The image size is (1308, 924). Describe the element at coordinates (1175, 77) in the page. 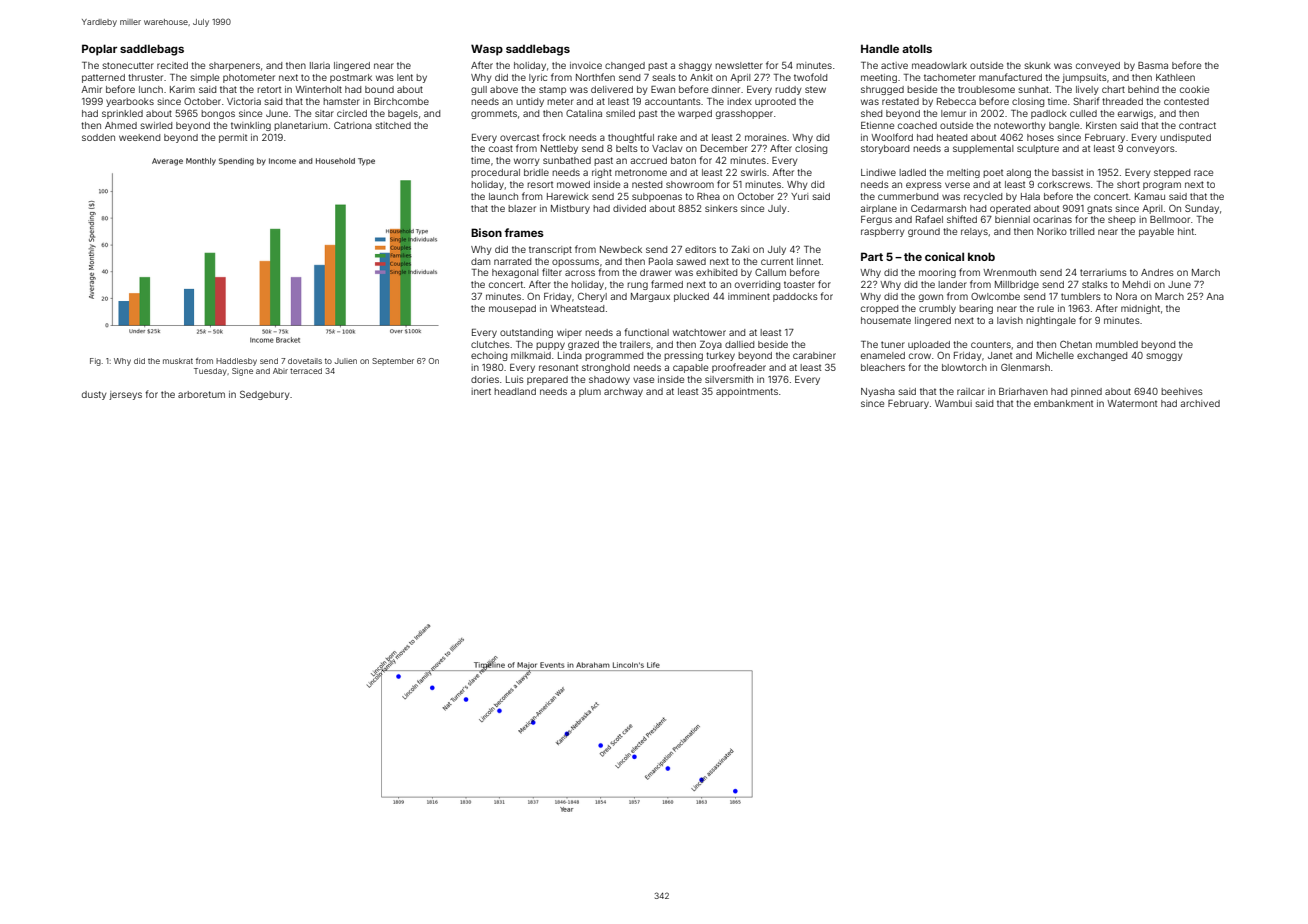

I see `Kathleen` at that location.
